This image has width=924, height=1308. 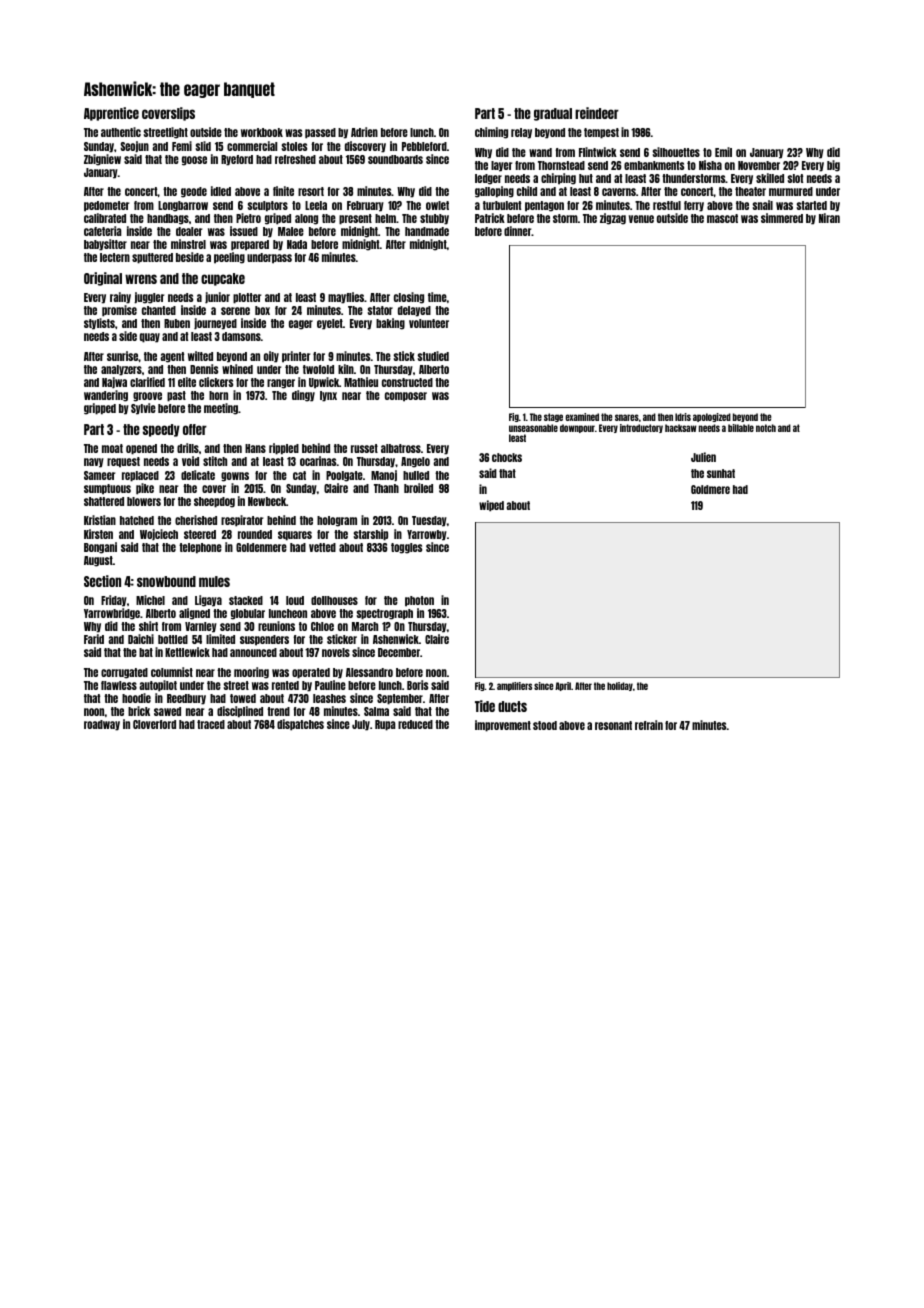 I want to click on stood, so click(x=545, y=725).
